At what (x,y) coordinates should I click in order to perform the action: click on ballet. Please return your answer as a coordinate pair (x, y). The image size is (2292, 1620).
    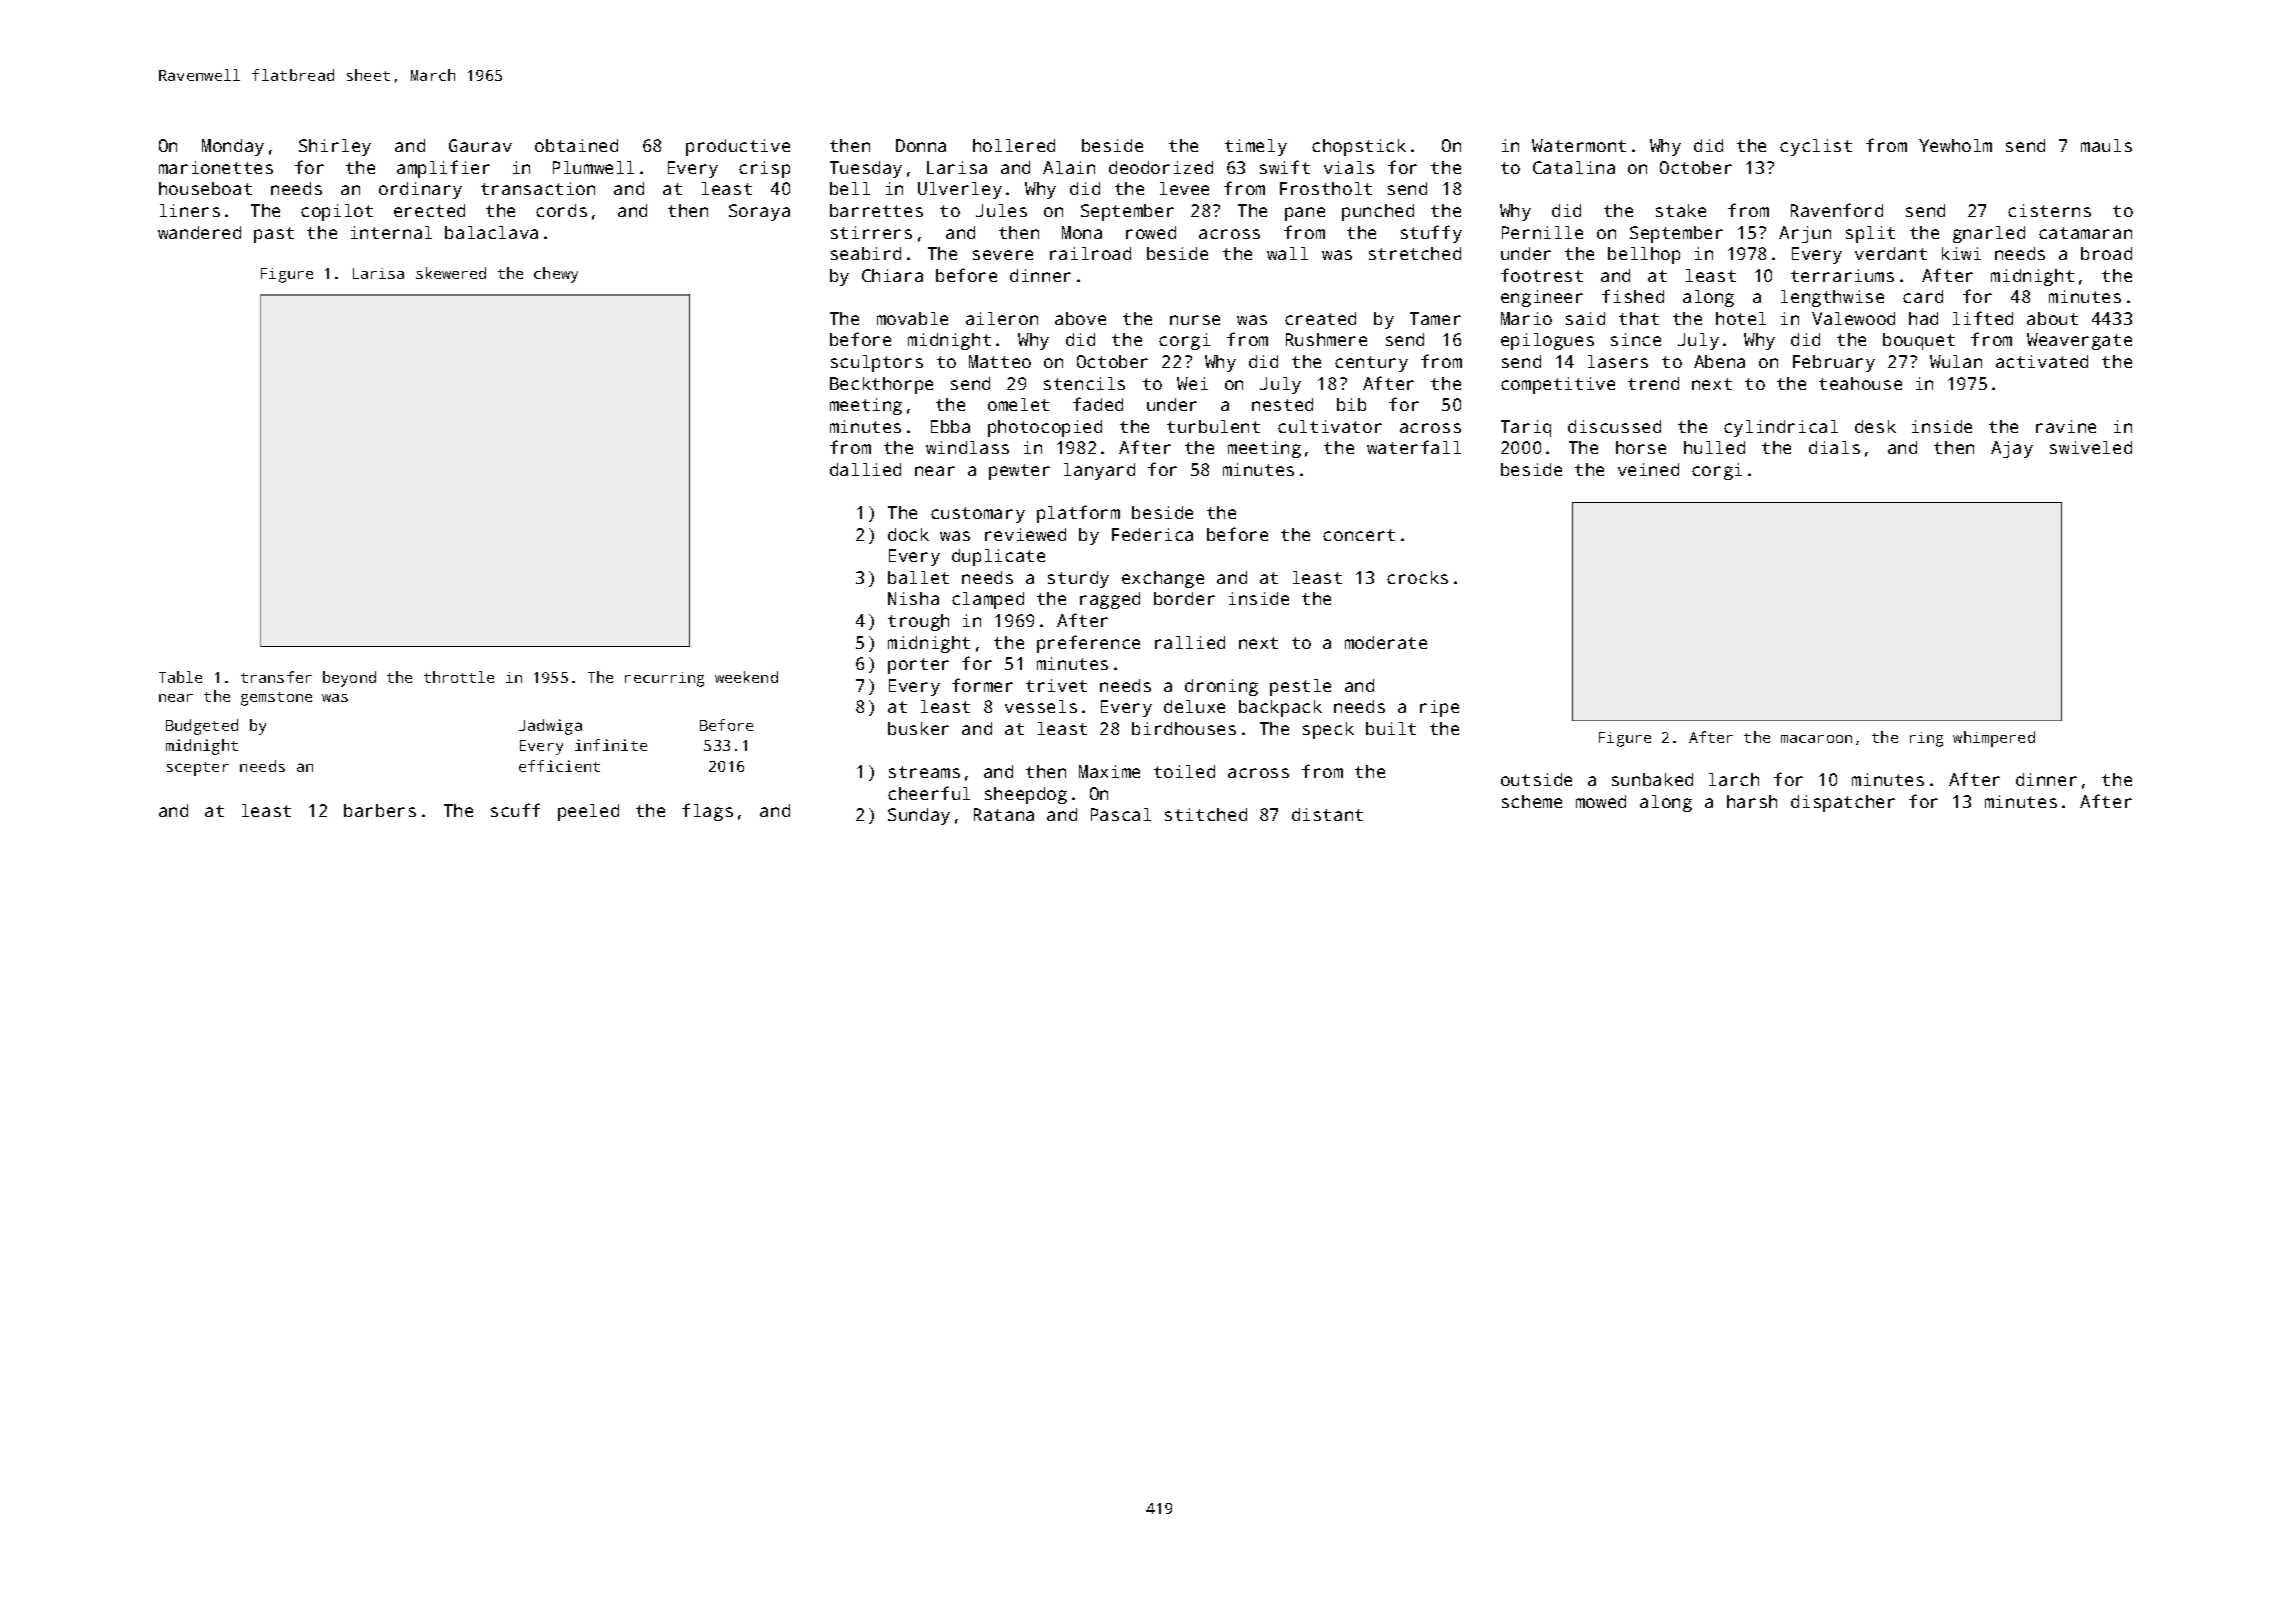
    Looking at the image, I should click on (918, 577).
